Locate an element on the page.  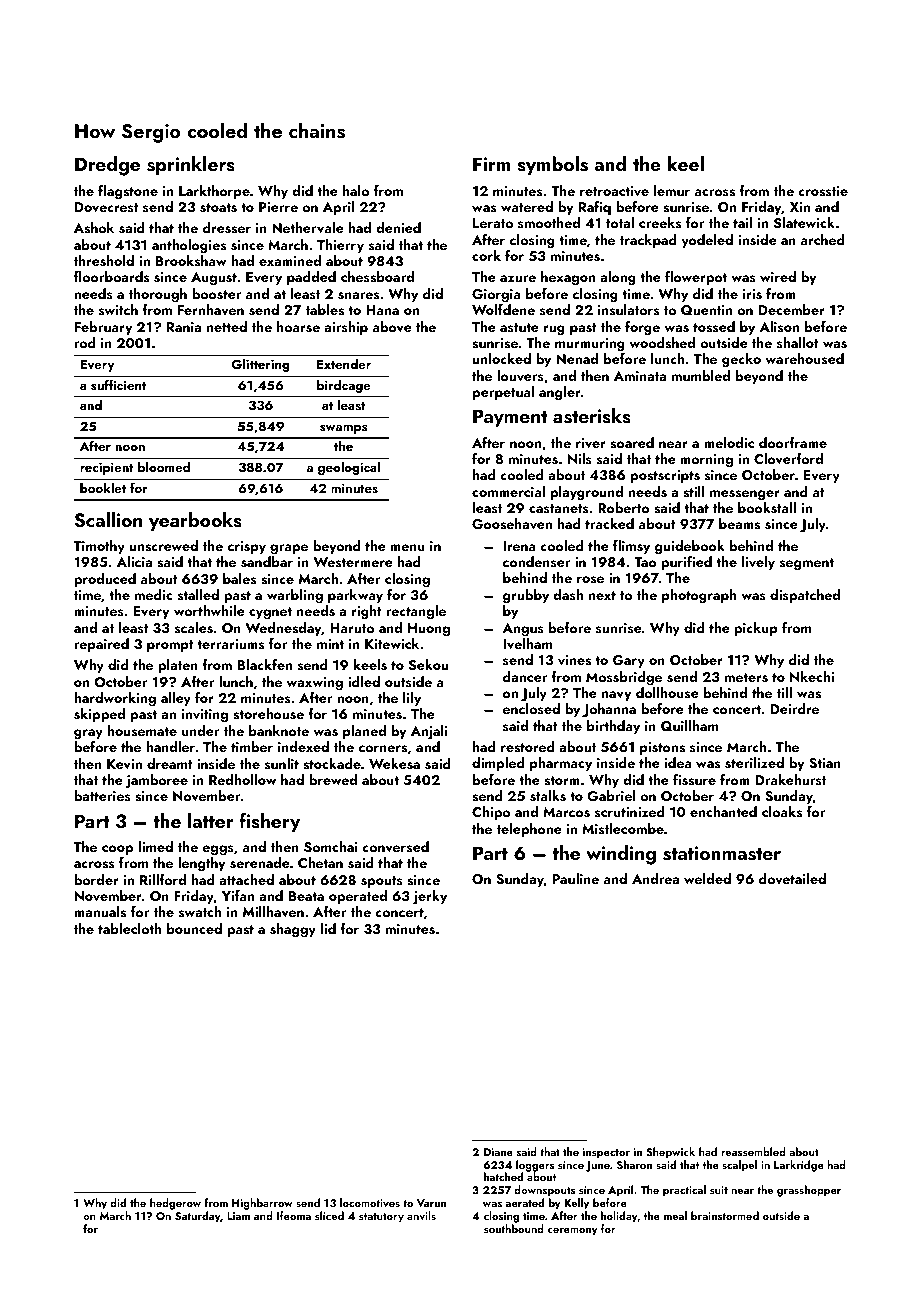
netted is located at coordinates (227, 326).
